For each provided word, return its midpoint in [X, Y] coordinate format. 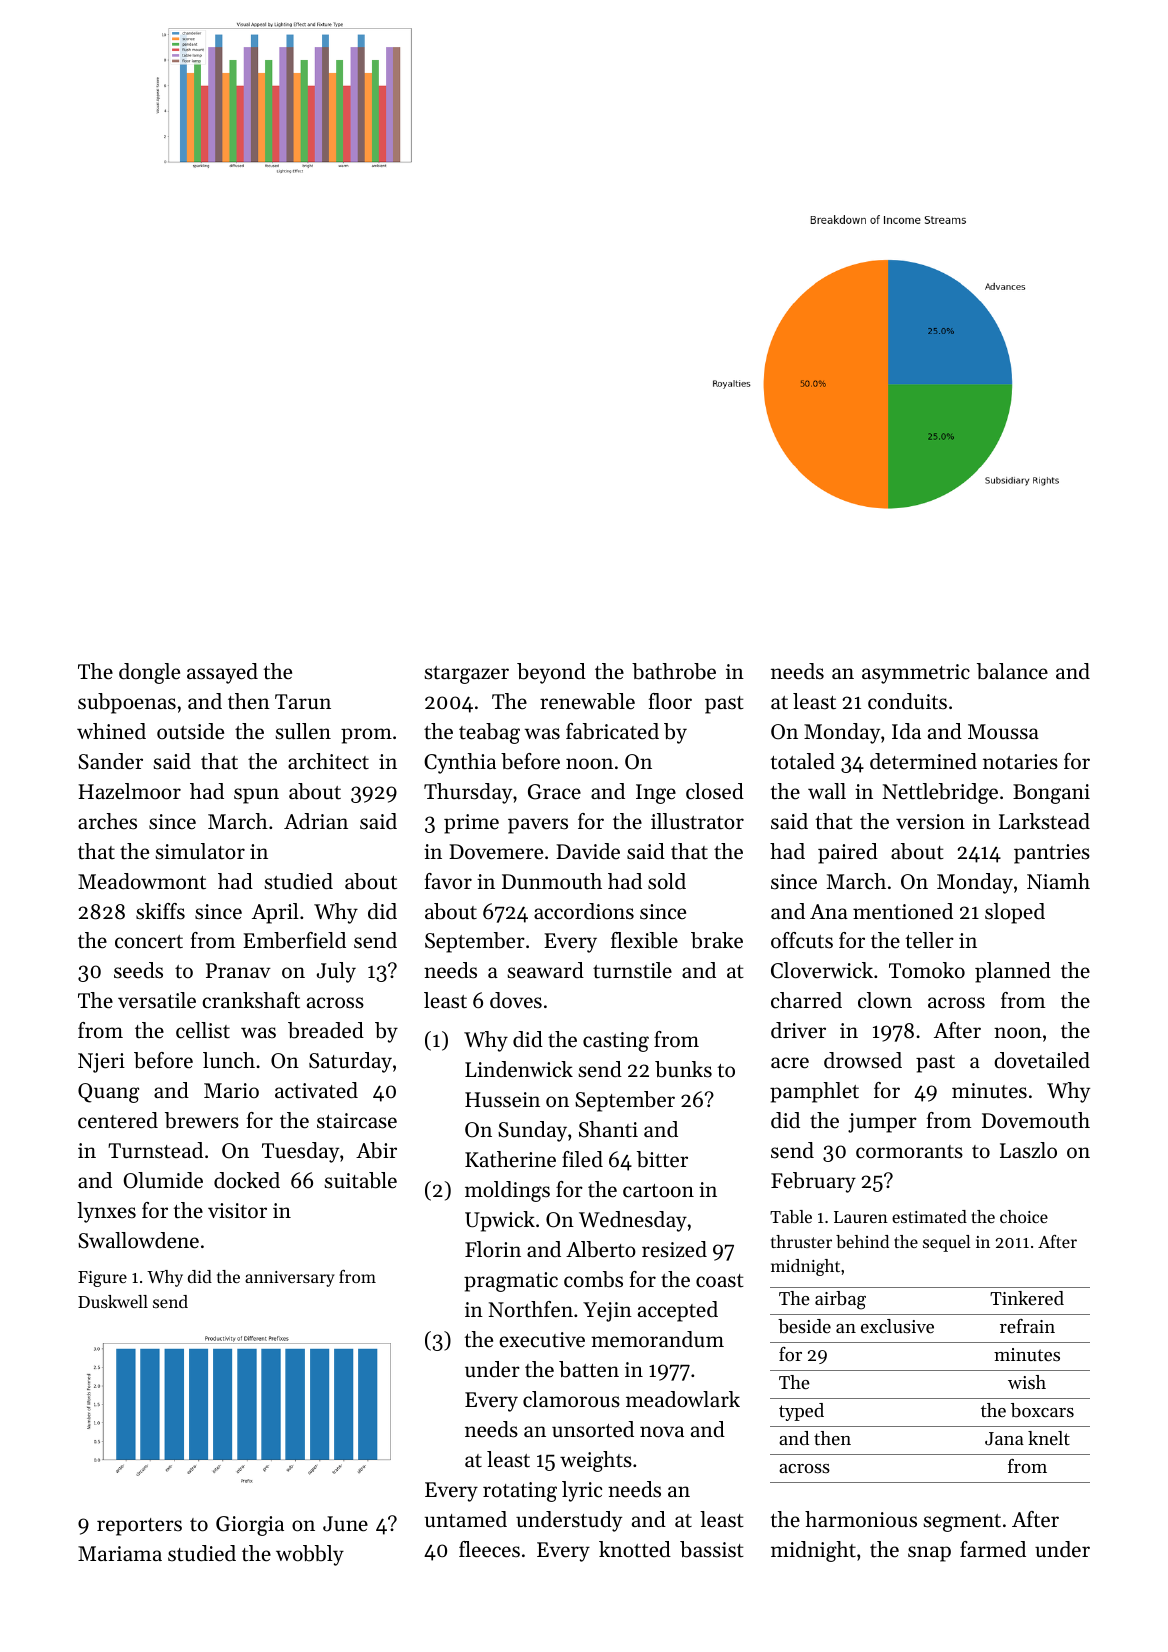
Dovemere [496, 852]
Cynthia [460, 763]
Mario [231, 1090]
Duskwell [113, 1301]
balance [1012, 671]
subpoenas [127, 703]
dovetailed [1042, 1060]
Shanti [608, 1129]
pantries [1052, 854]
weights [596, 1461]
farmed [993, 1549]
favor [448, 881]
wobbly [310, 1555]
